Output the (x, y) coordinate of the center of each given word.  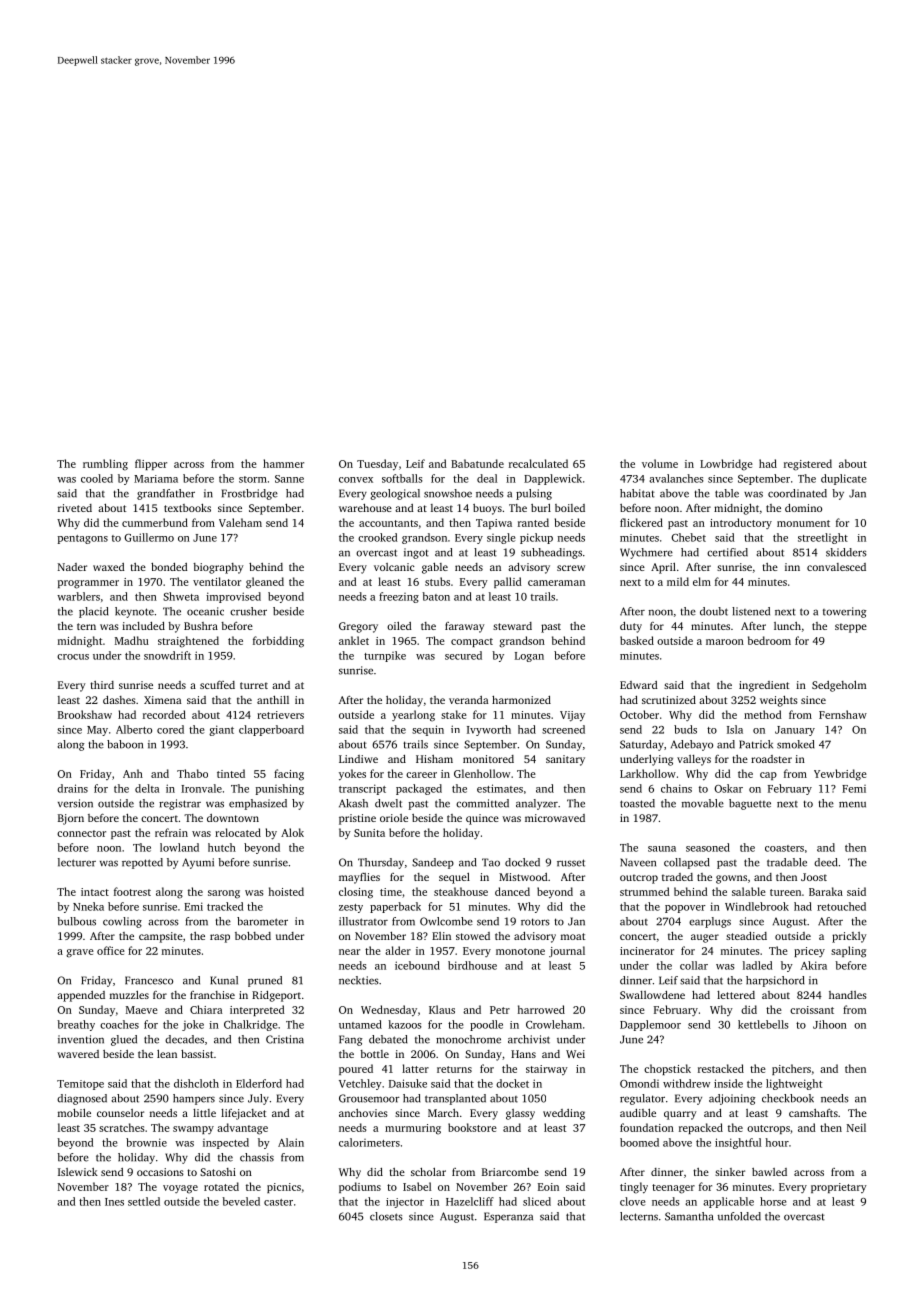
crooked (378, 537)
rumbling (105, 465)
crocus (73, 657)
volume (660, 463)
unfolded (739, 1216)
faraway (465, 627)
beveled (241, 1201)
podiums (360, 1187)
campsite (161, 937)
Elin (441, 936)
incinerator (647, 951)
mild (678, 581)
